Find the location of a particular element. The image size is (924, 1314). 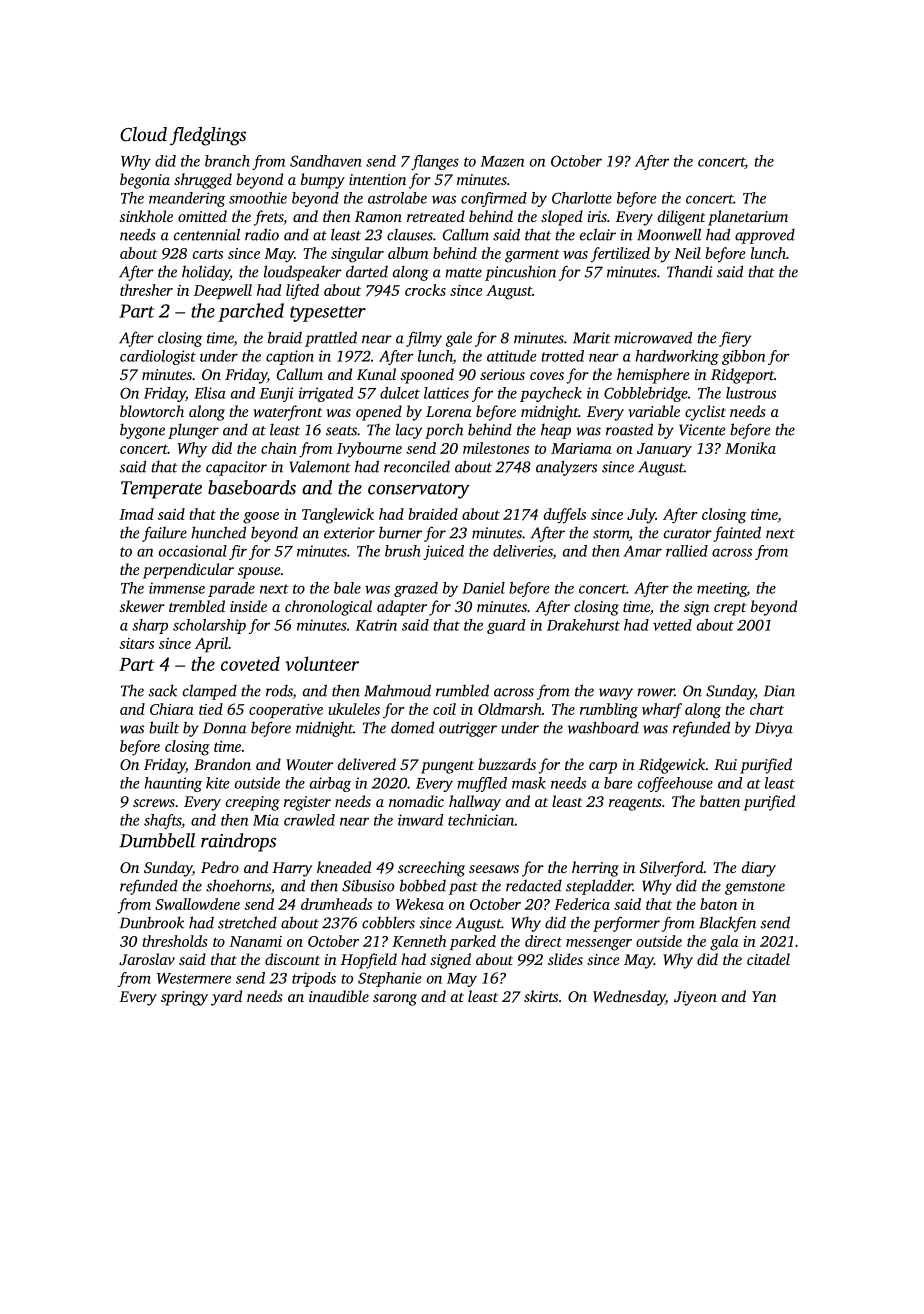

Jaroslav is located at coordinates (147, 959).
